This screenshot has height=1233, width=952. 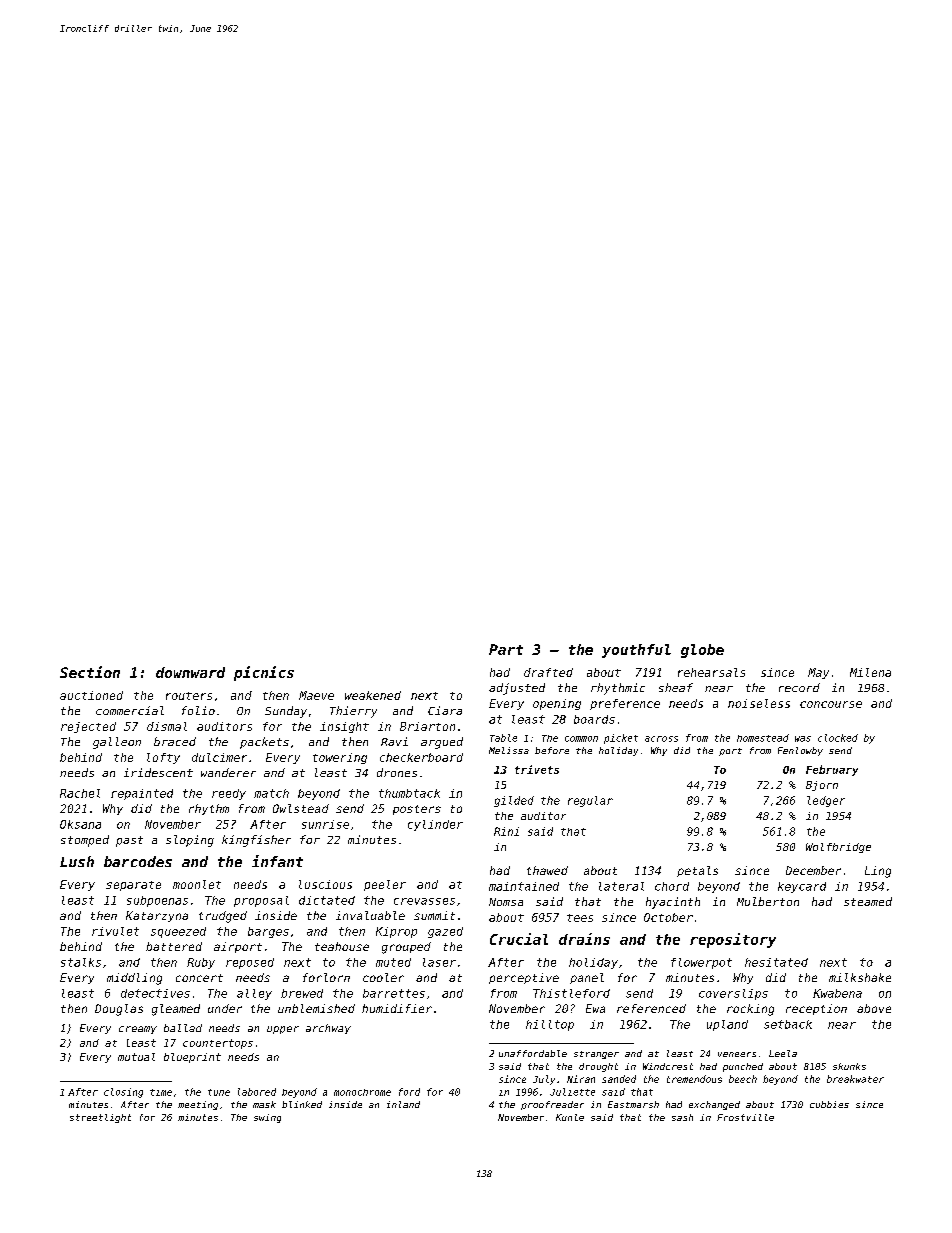 I want to click on mutual, so click(x=136, y=1057).
